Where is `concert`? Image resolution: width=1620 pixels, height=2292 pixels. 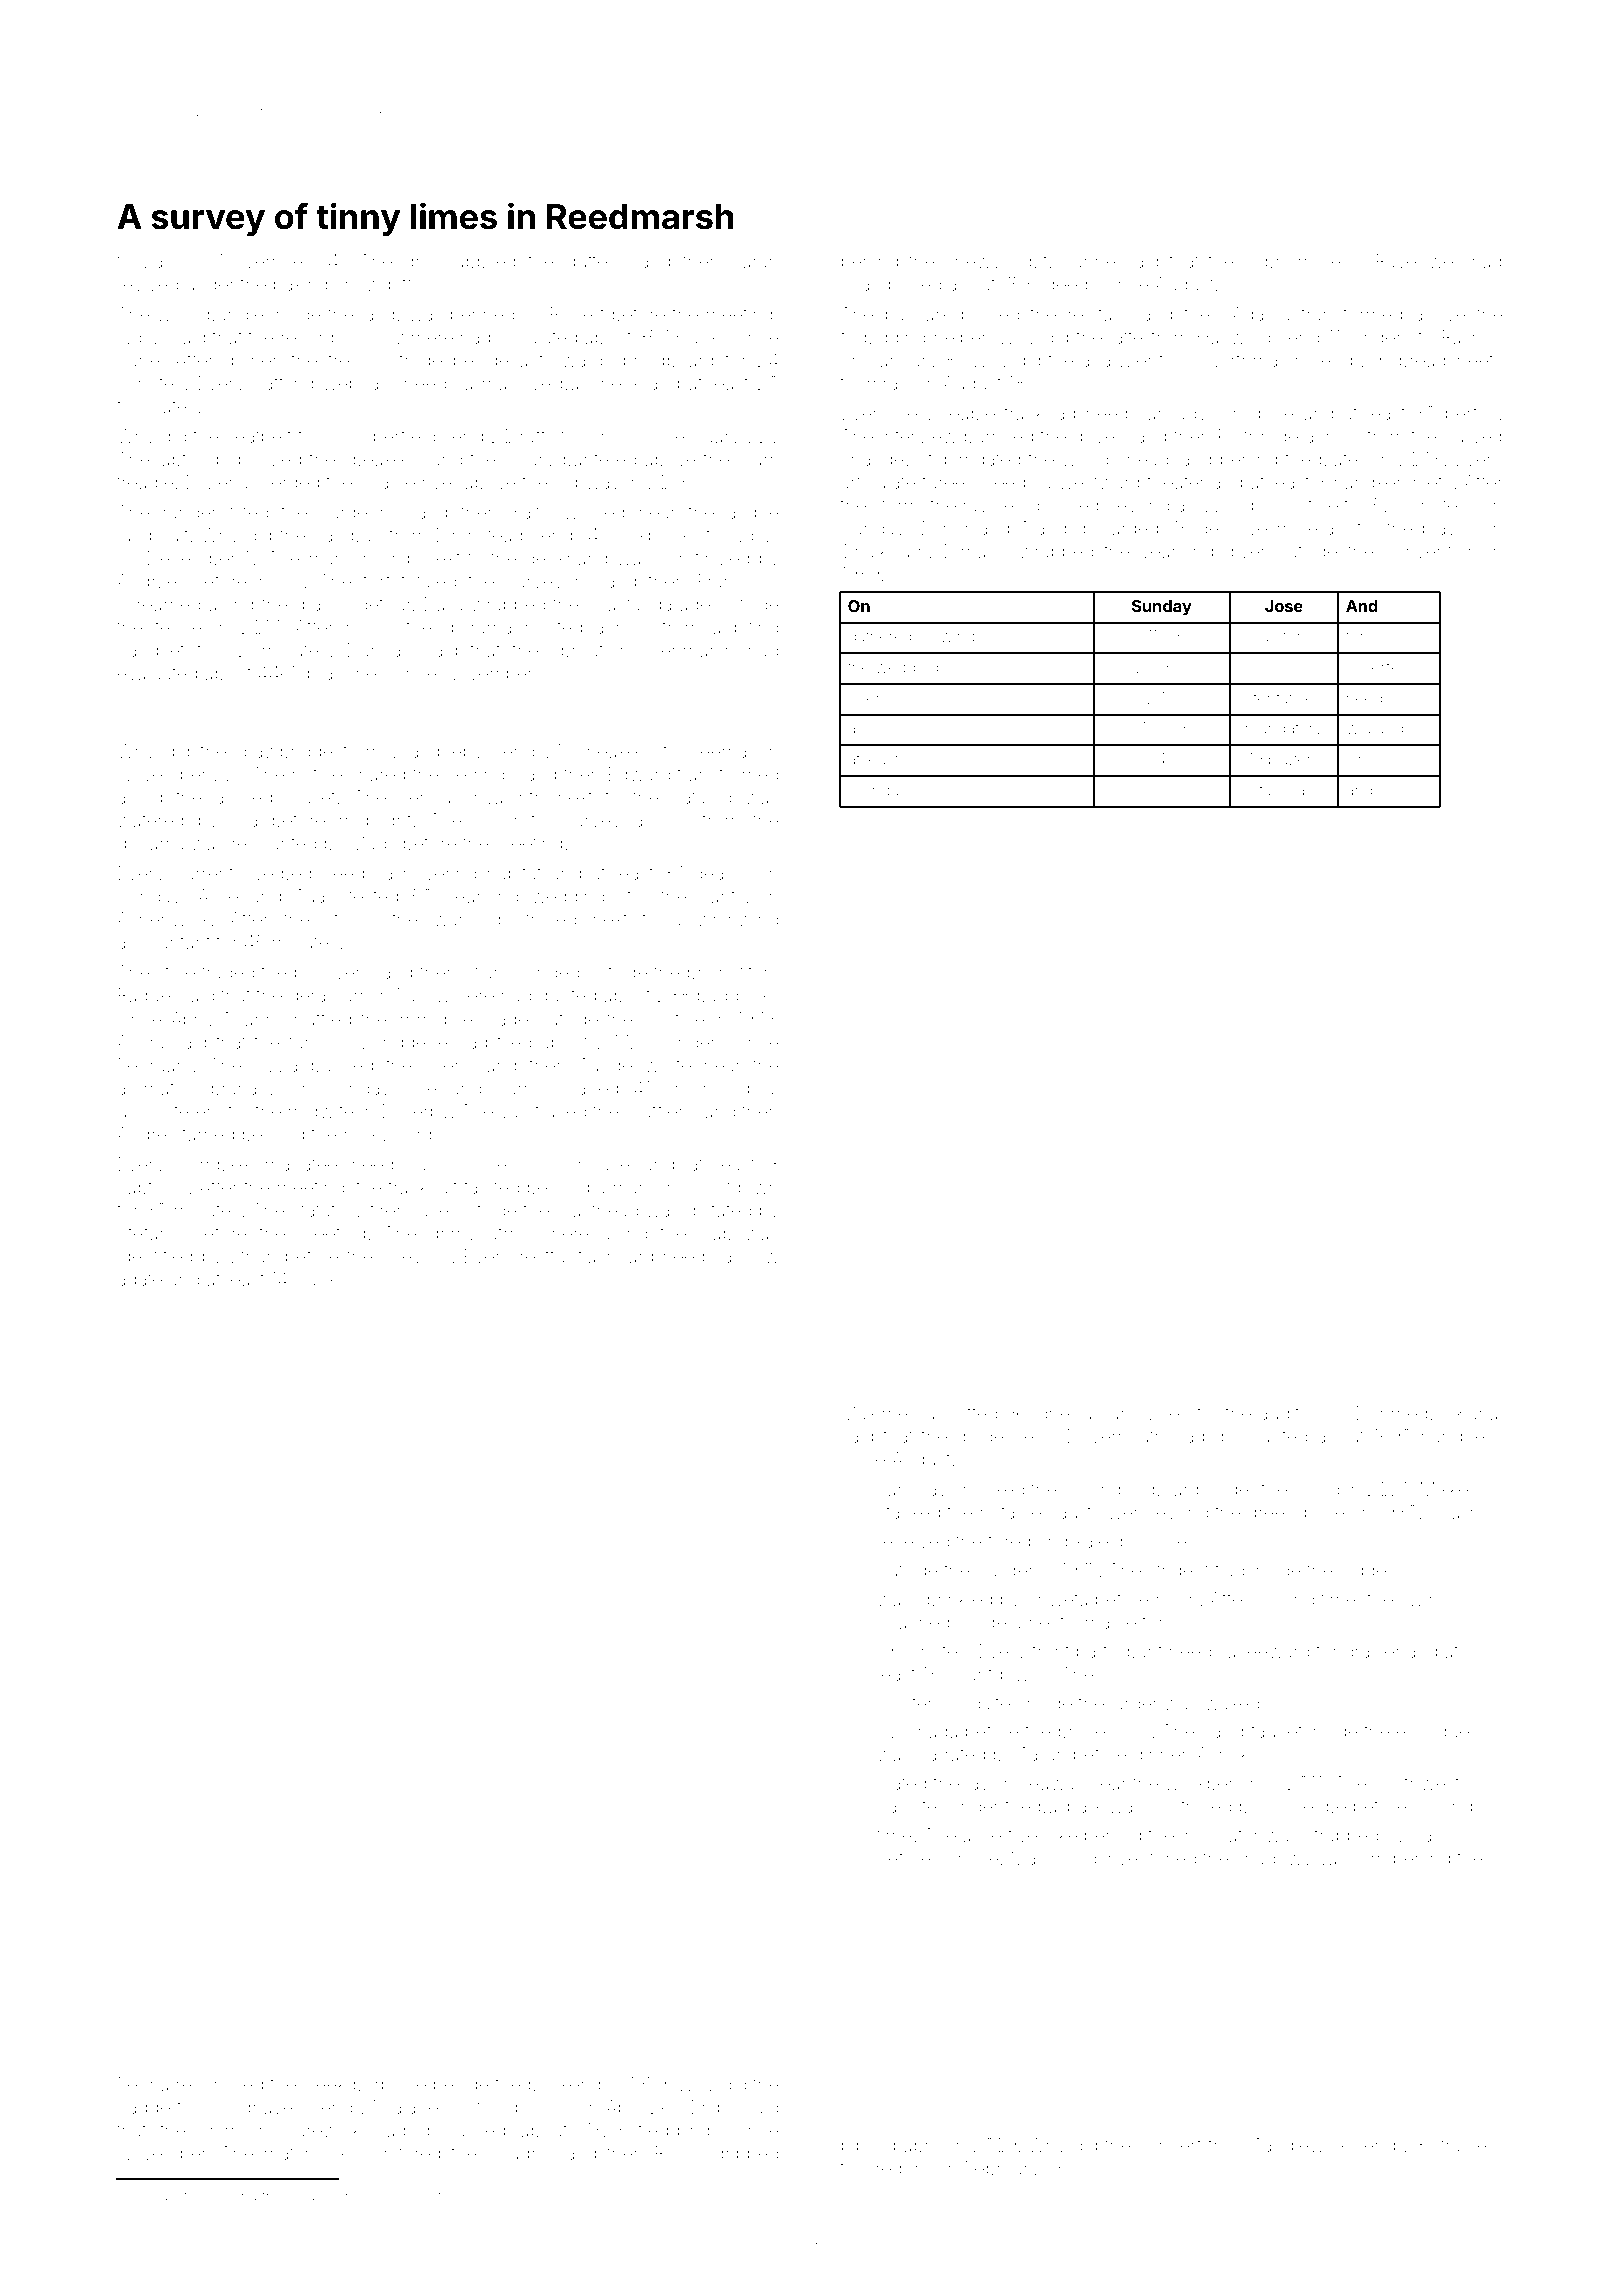 concert is located at coordinates (1169, 2145).
